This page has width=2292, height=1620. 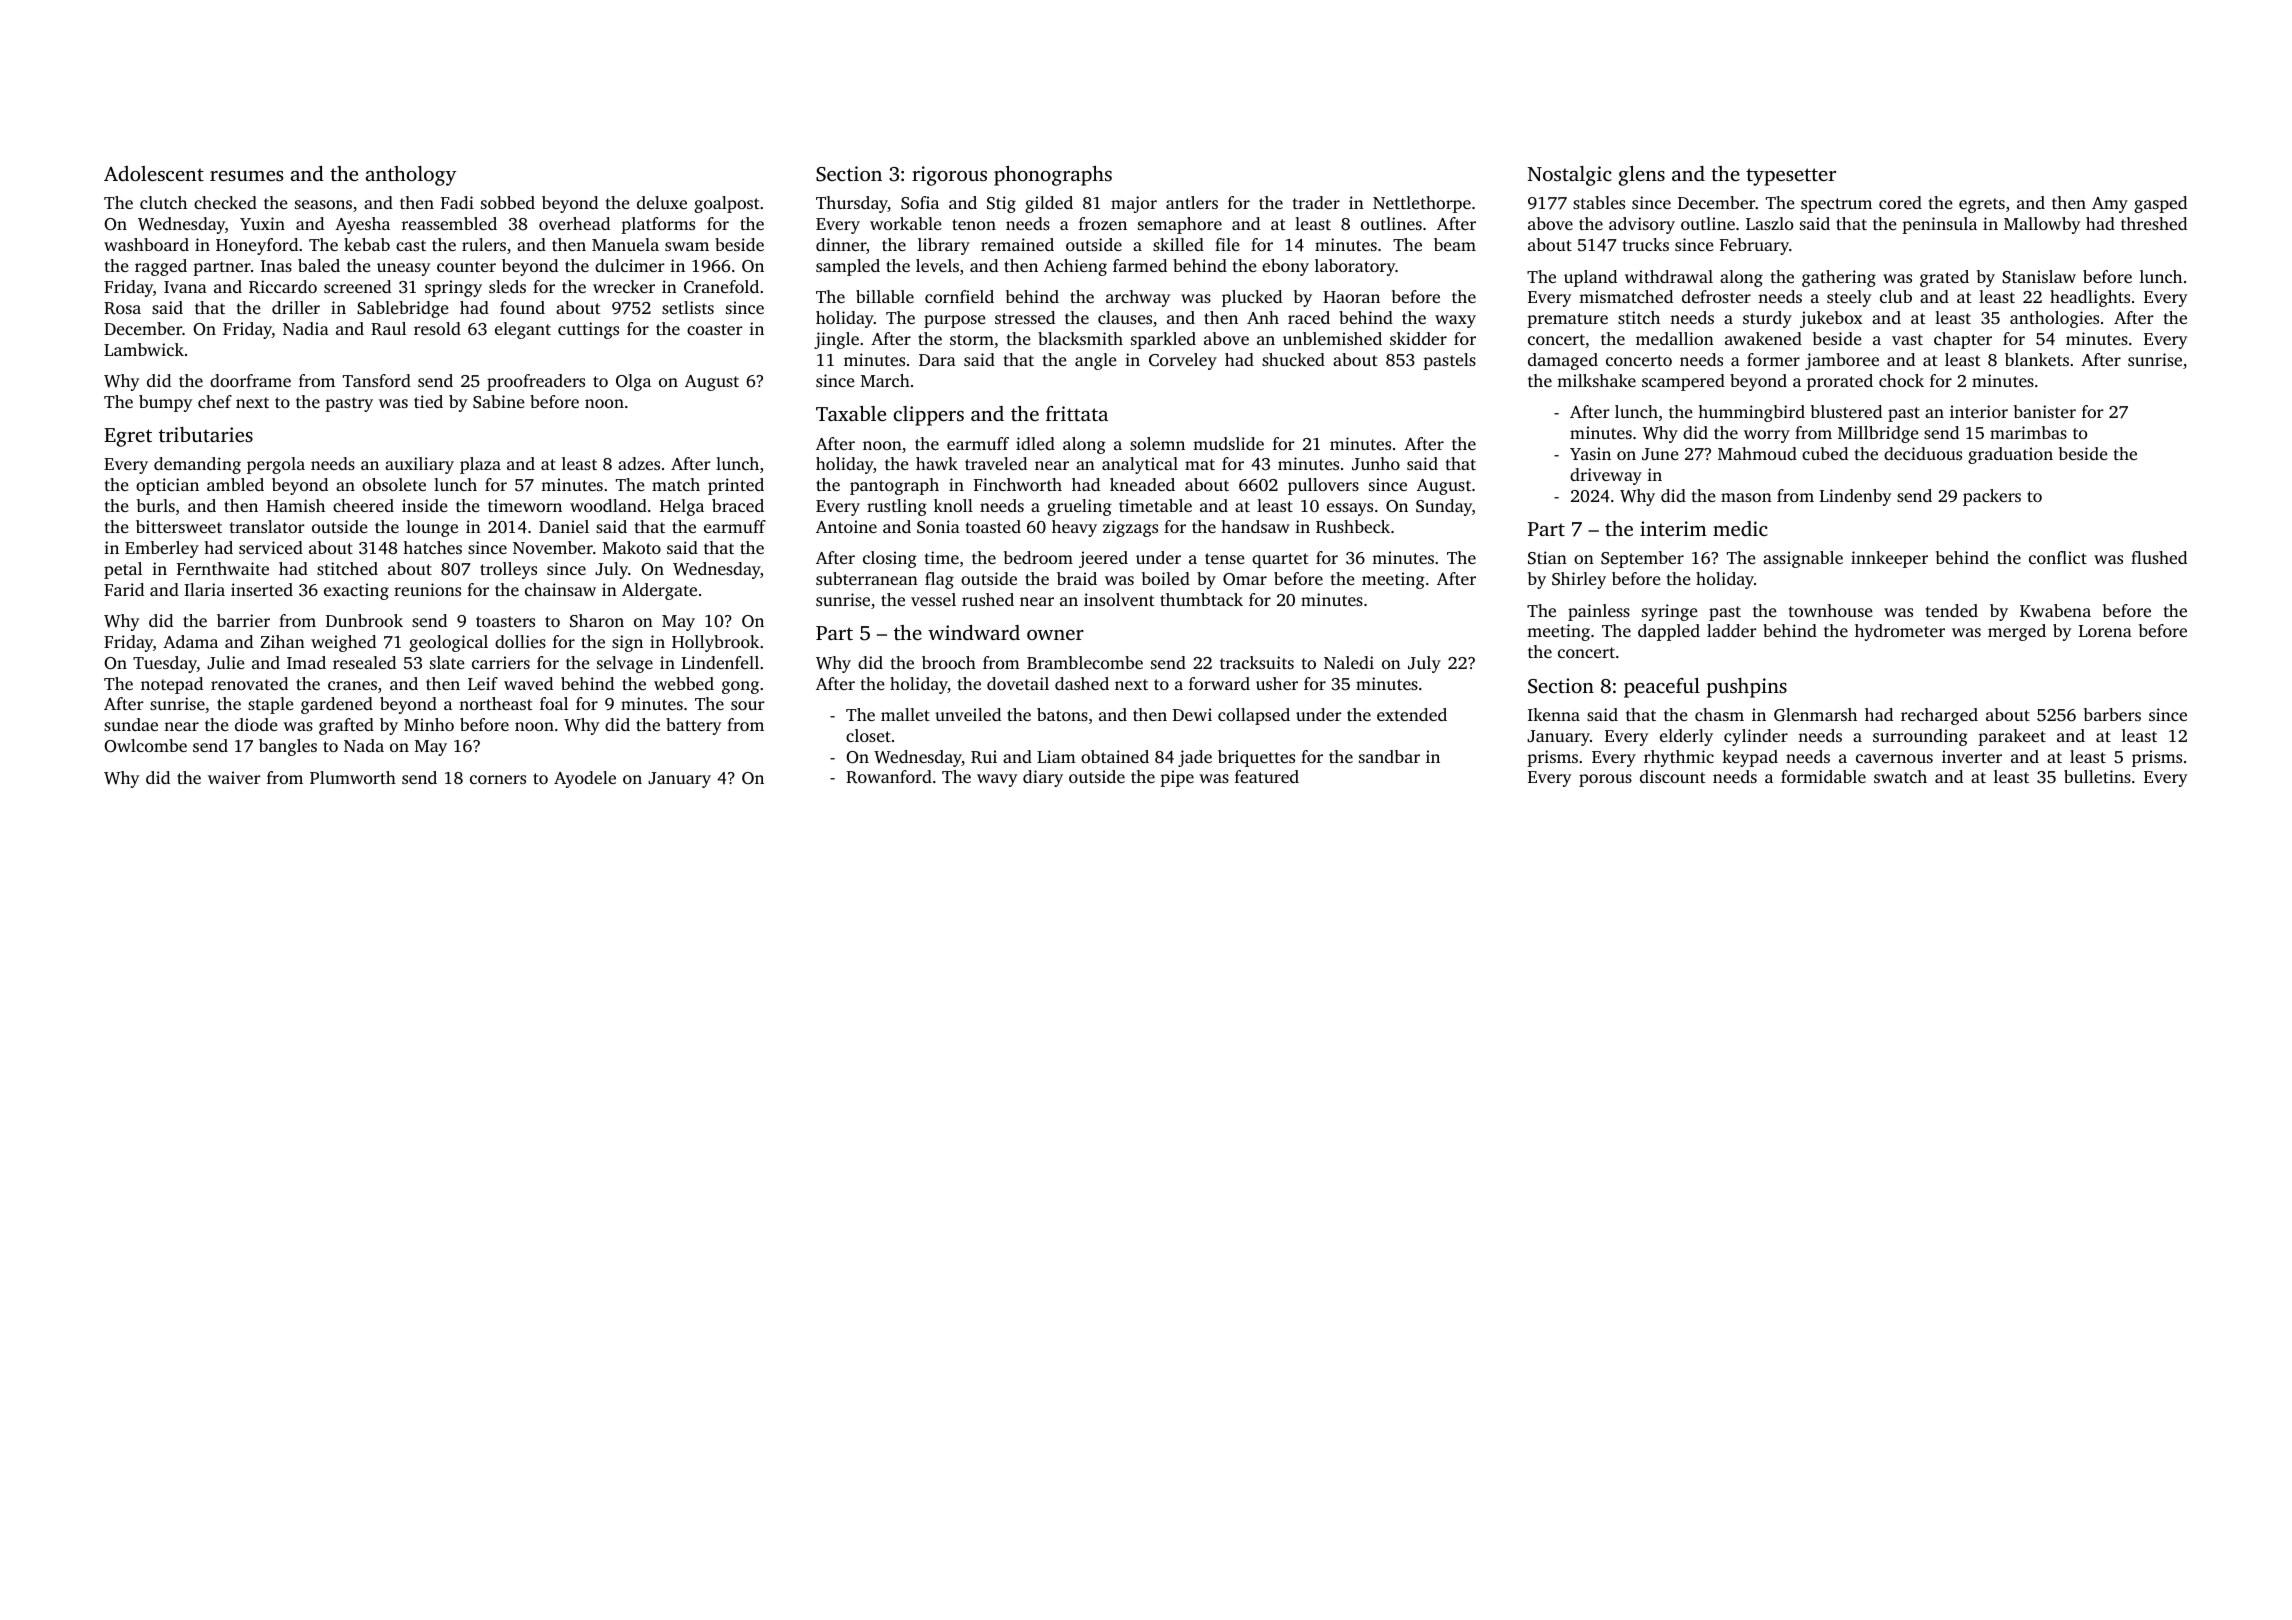 I want to click on Nostalgic, so click(x=1570, y=176).
